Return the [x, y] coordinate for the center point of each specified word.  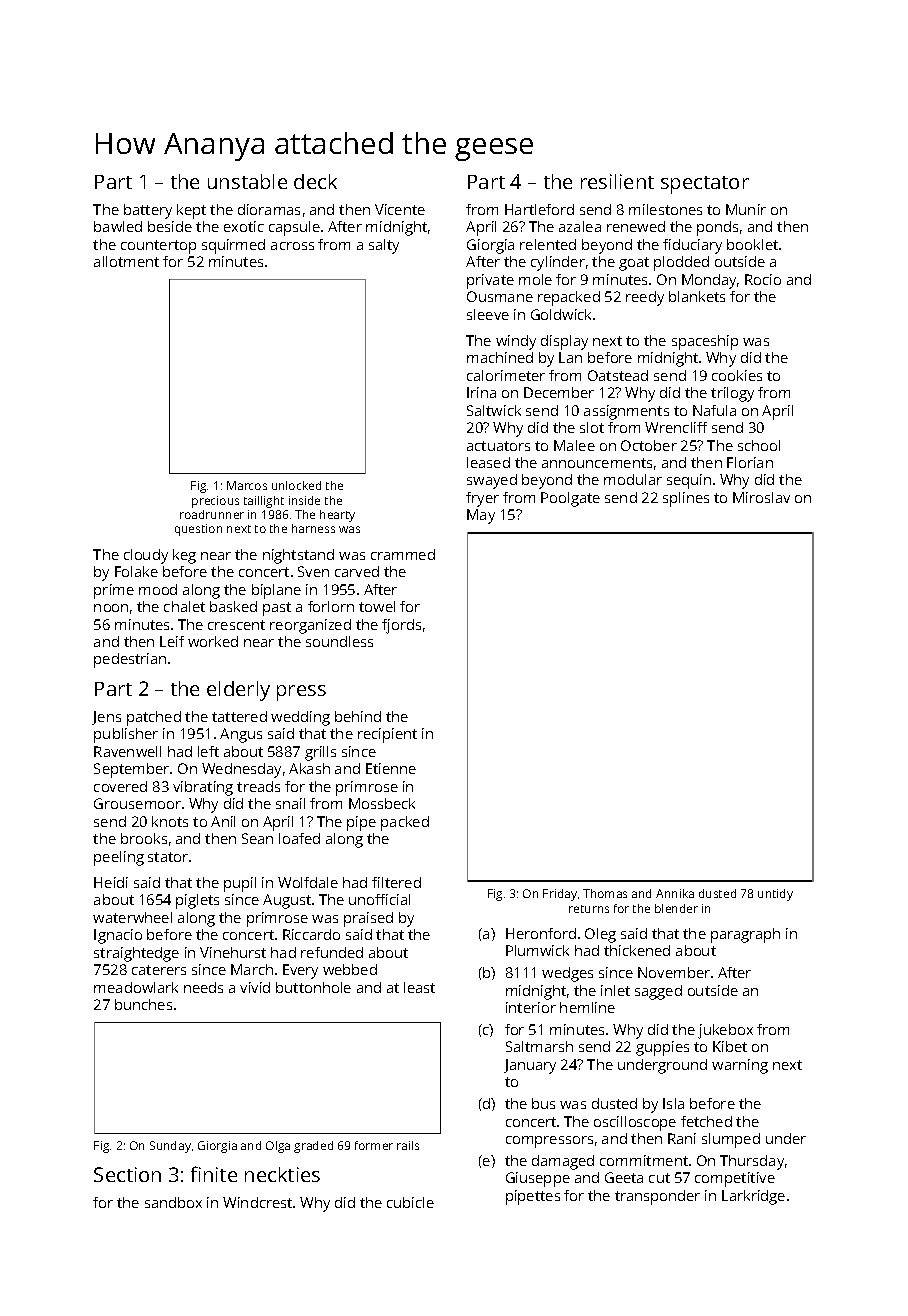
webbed [350, 969]
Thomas [605, 893]
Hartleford [539, 209]
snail [290, 803]
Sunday [170, 1147]
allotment [126, 261]
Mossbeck [382, 803]
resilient [617, 181]
